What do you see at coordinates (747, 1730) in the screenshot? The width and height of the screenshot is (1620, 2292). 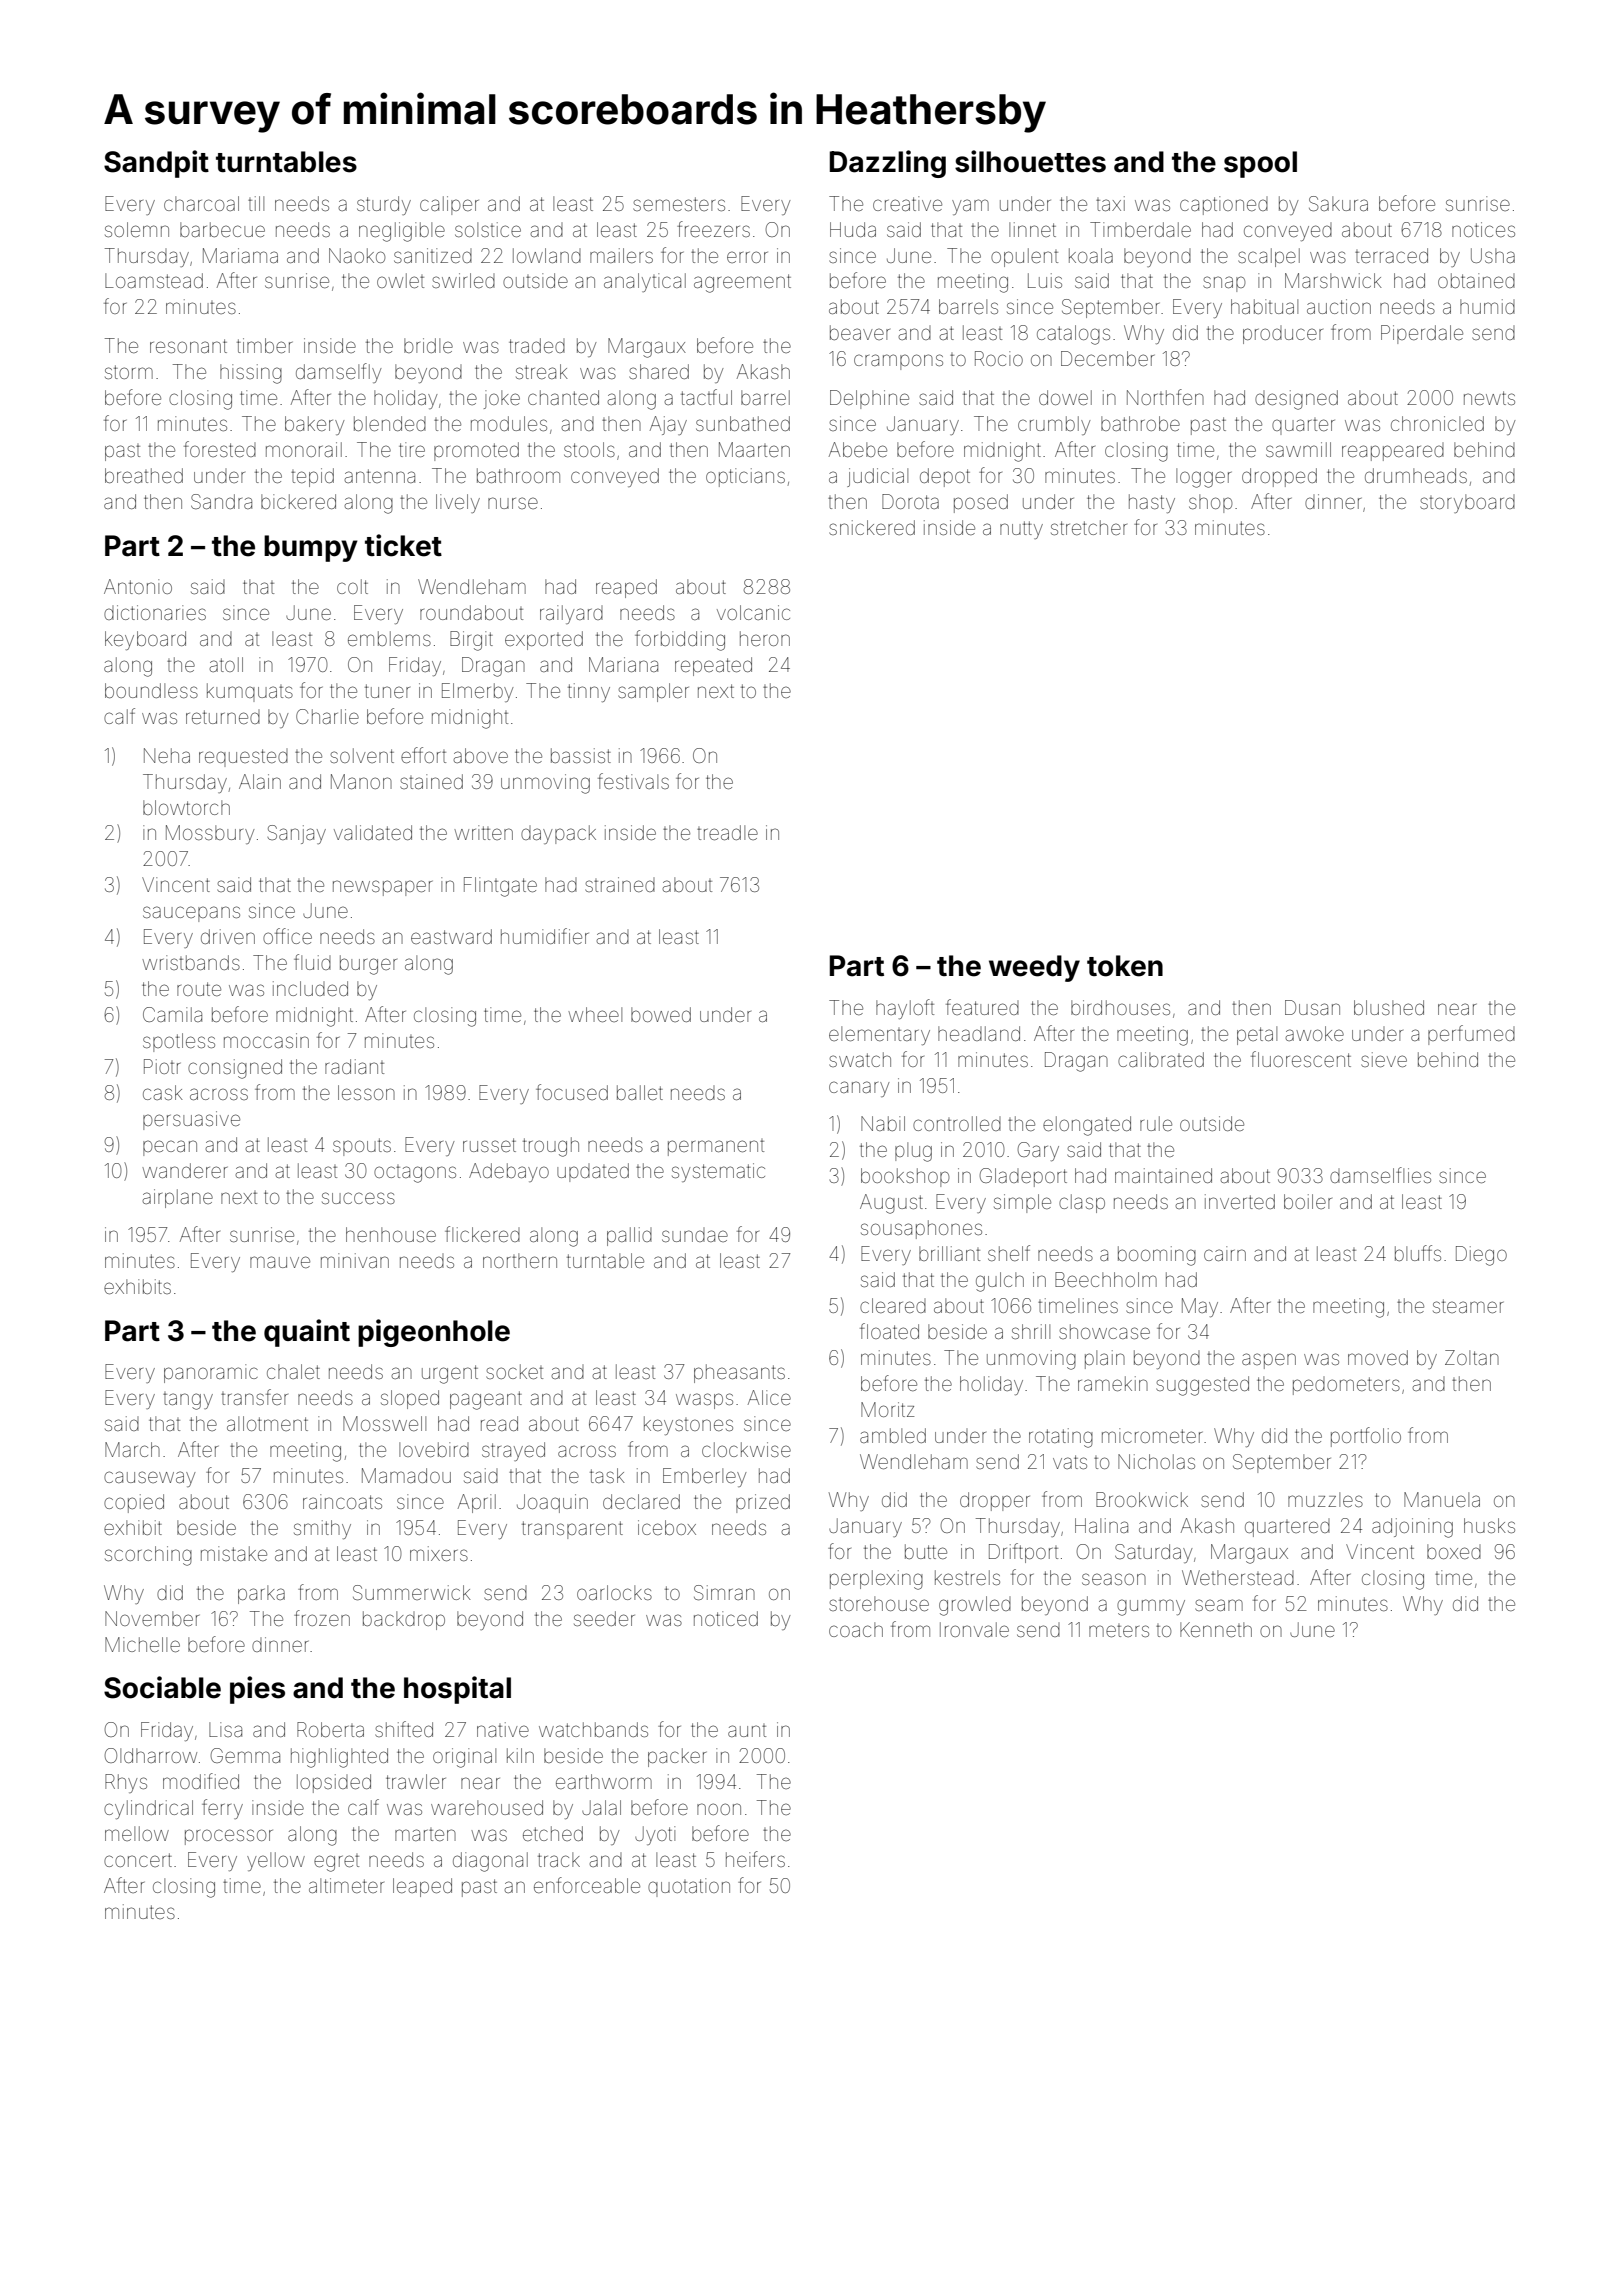 I see `aunt` at bounding box center [747, 1730].
